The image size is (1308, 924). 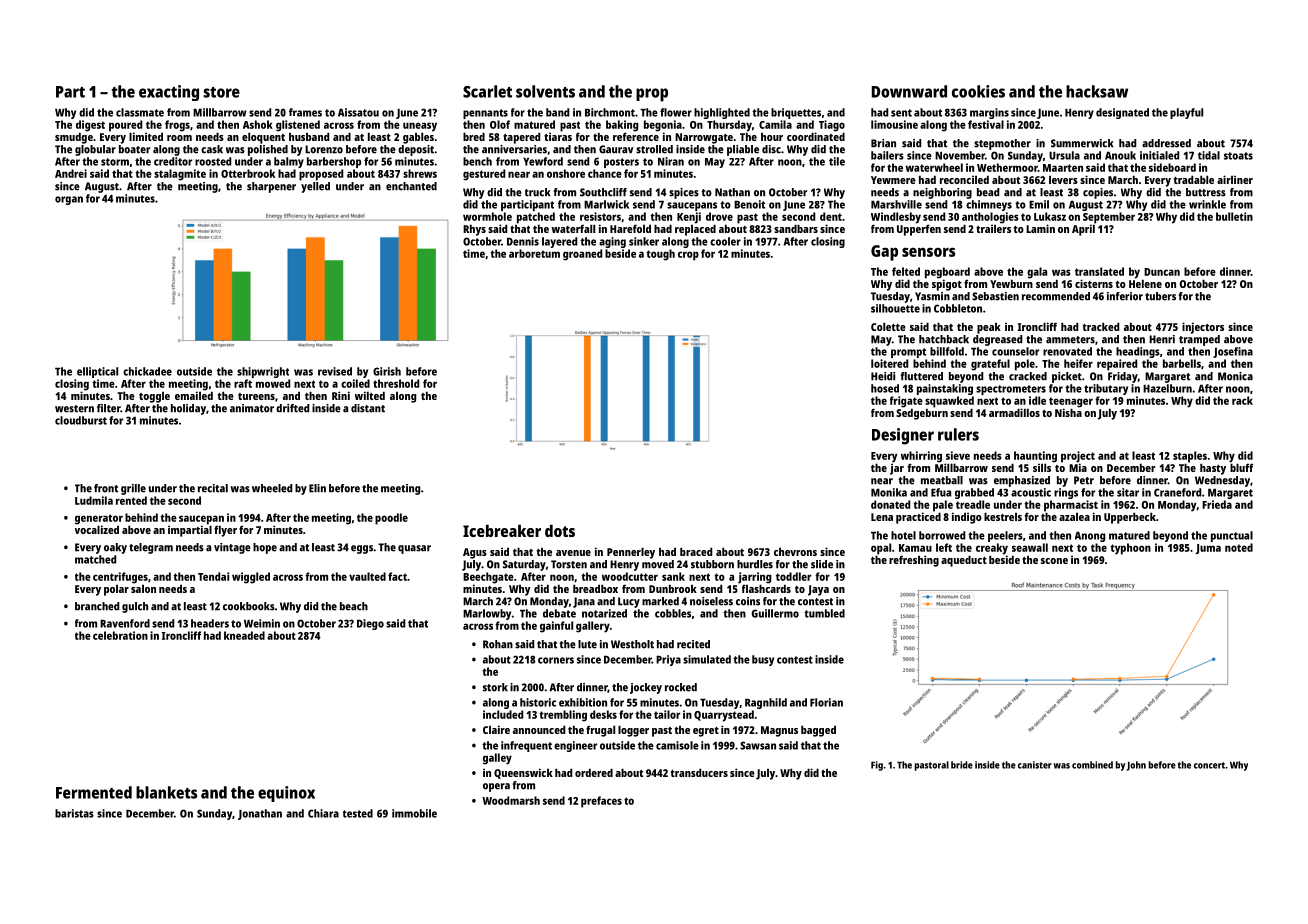 What do you see at coordinates (334, 162) in the document?
I see `barbershop` at bounding box center [334, 162].
